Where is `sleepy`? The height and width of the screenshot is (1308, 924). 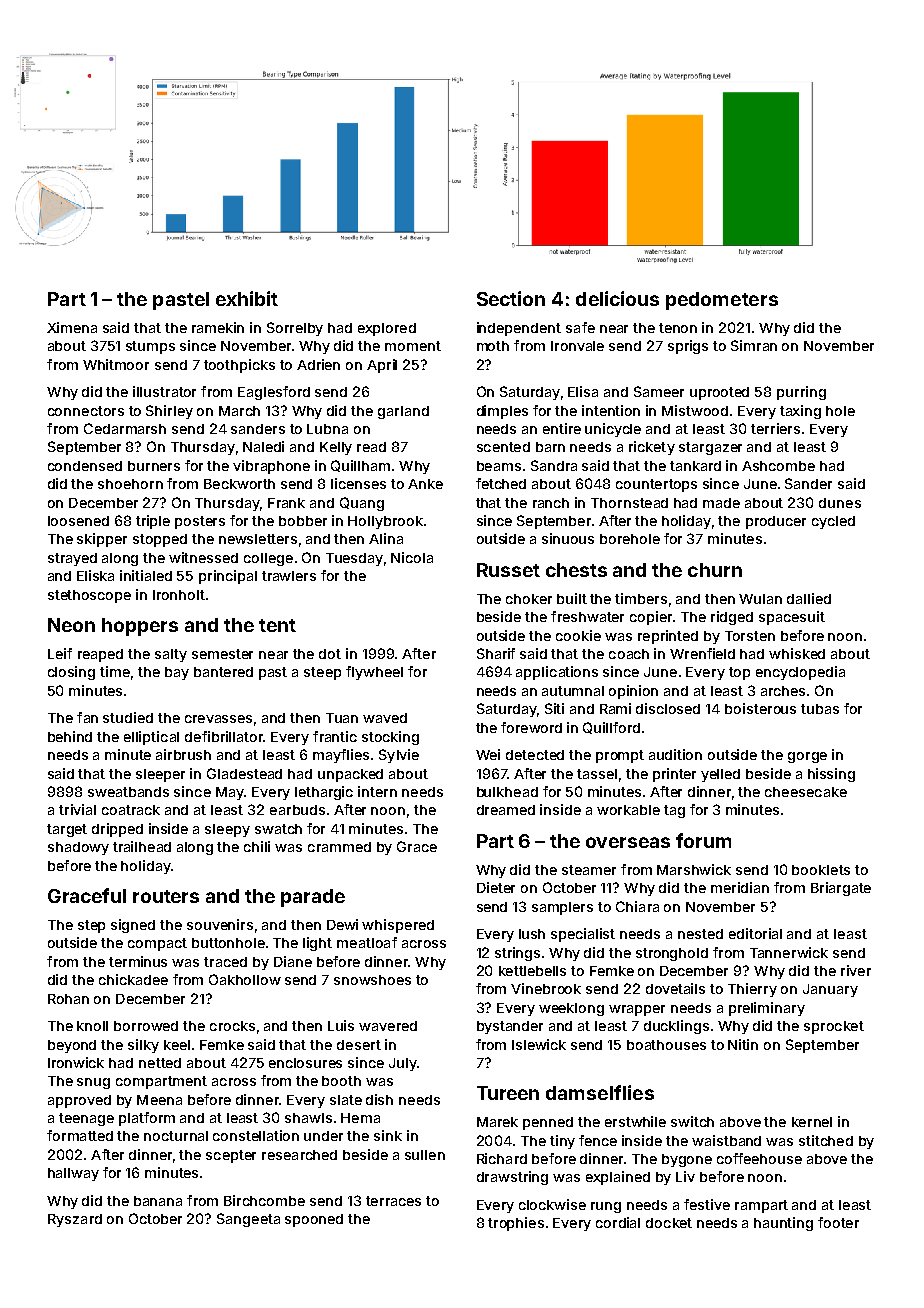 sleepy is located at coordinates (227, 830).
